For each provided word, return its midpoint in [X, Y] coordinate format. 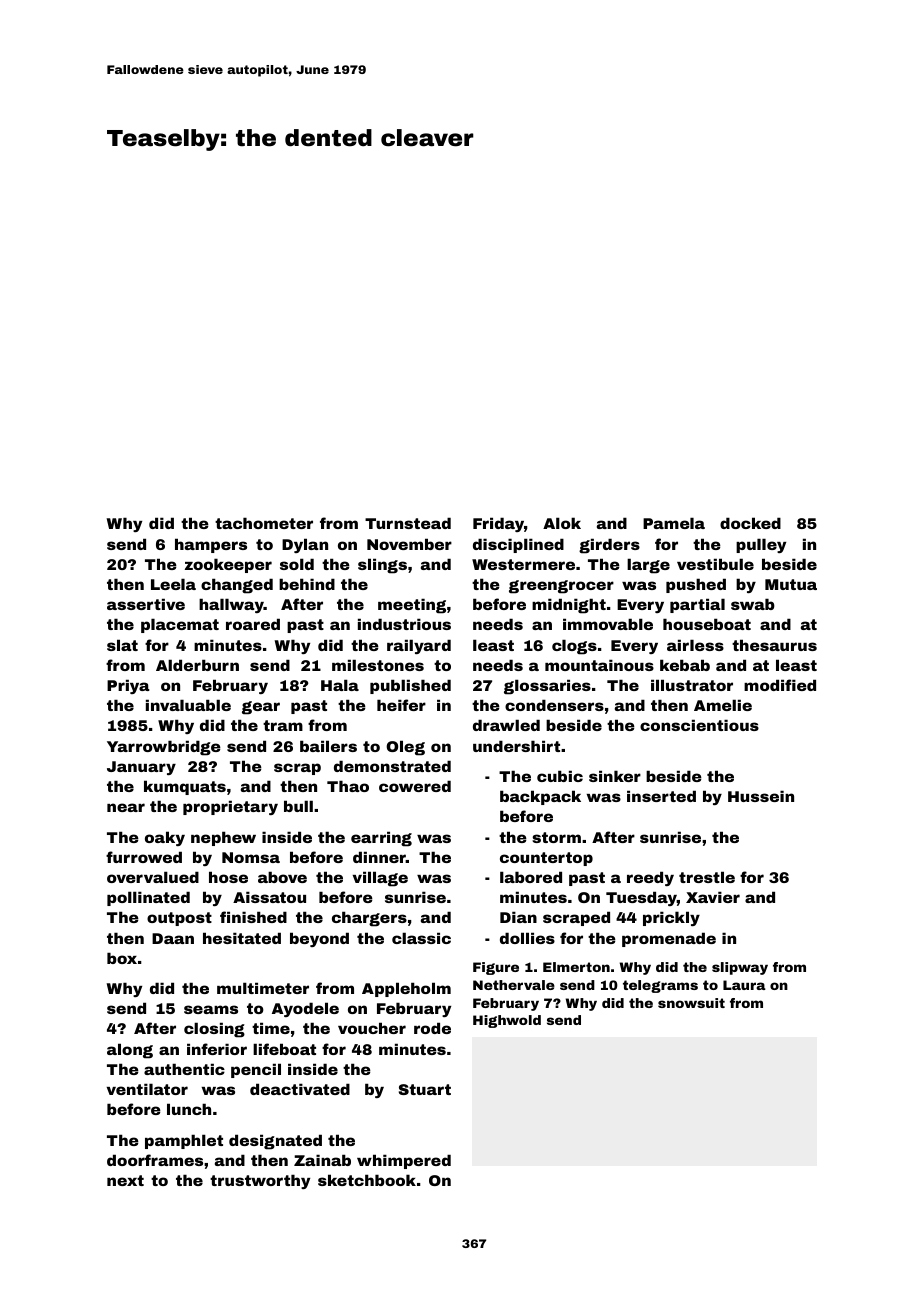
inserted [661, 796]
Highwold [507, 1021]
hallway [231, 605]
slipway [740, 968]
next [125, 1180]
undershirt [516, 746]
